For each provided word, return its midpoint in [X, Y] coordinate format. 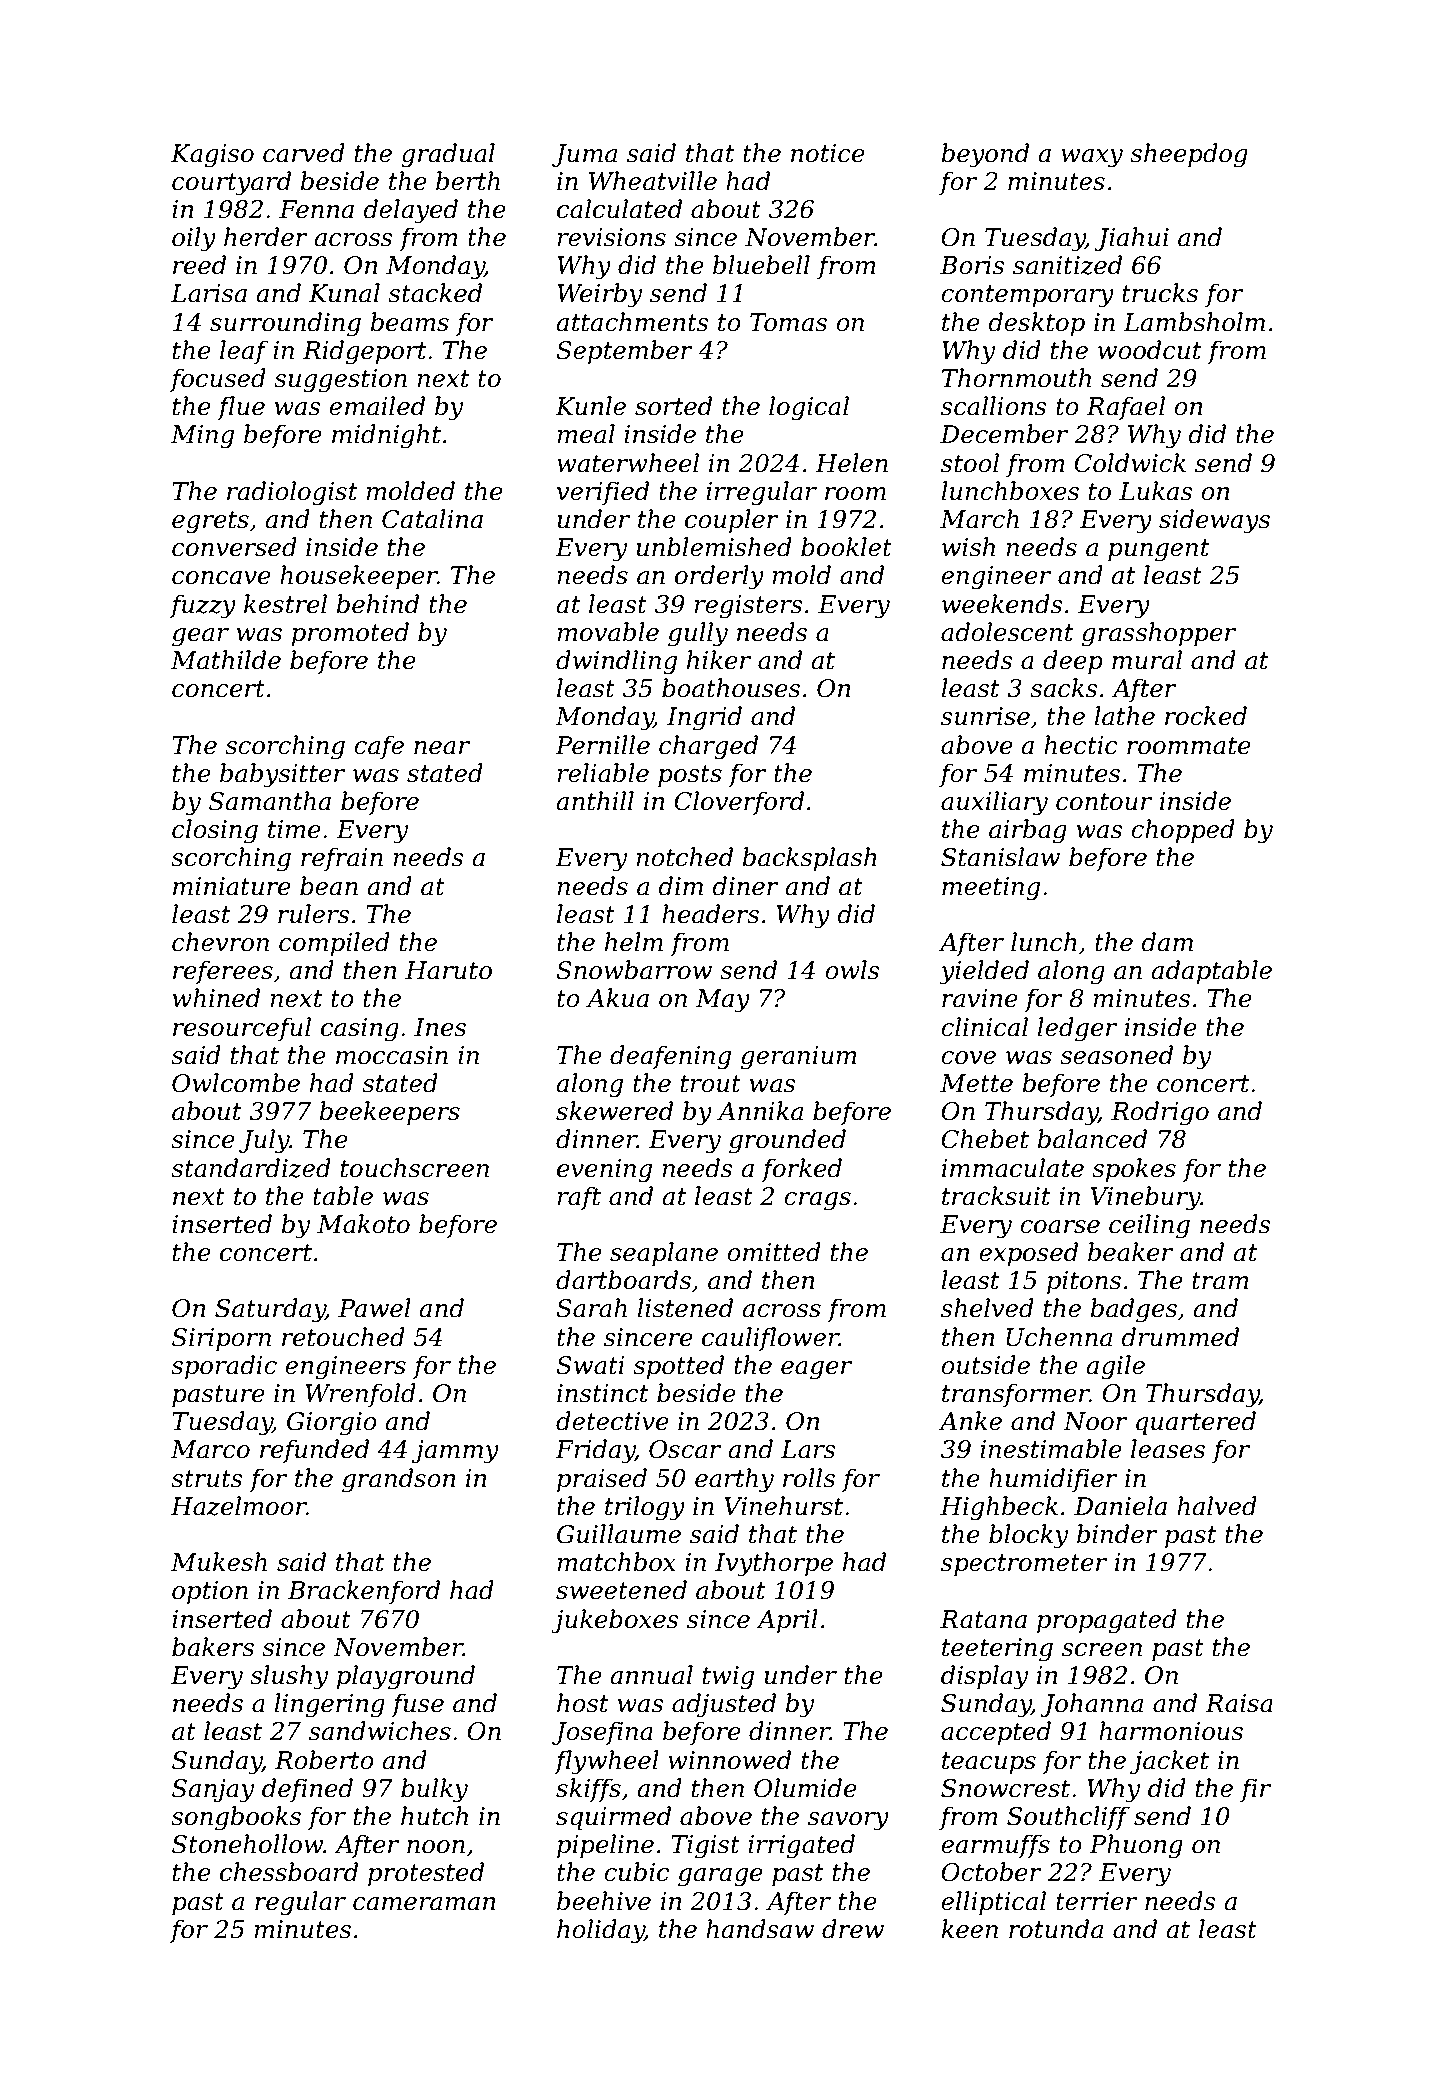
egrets [210, 522]
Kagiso [212, 156]
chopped [1183, 831]
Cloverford [739, 803]
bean [329, 886]
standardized [251, 1168]
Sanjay [213, 1791]
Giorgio [332, 1424]
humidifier [1053, 1480]
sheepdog [1189, 155]
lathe [1124, 716]
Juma [584, 155]
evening [604, 1171]
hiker [719, 660]
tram [1220, 1281]
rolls [809, 1478]
